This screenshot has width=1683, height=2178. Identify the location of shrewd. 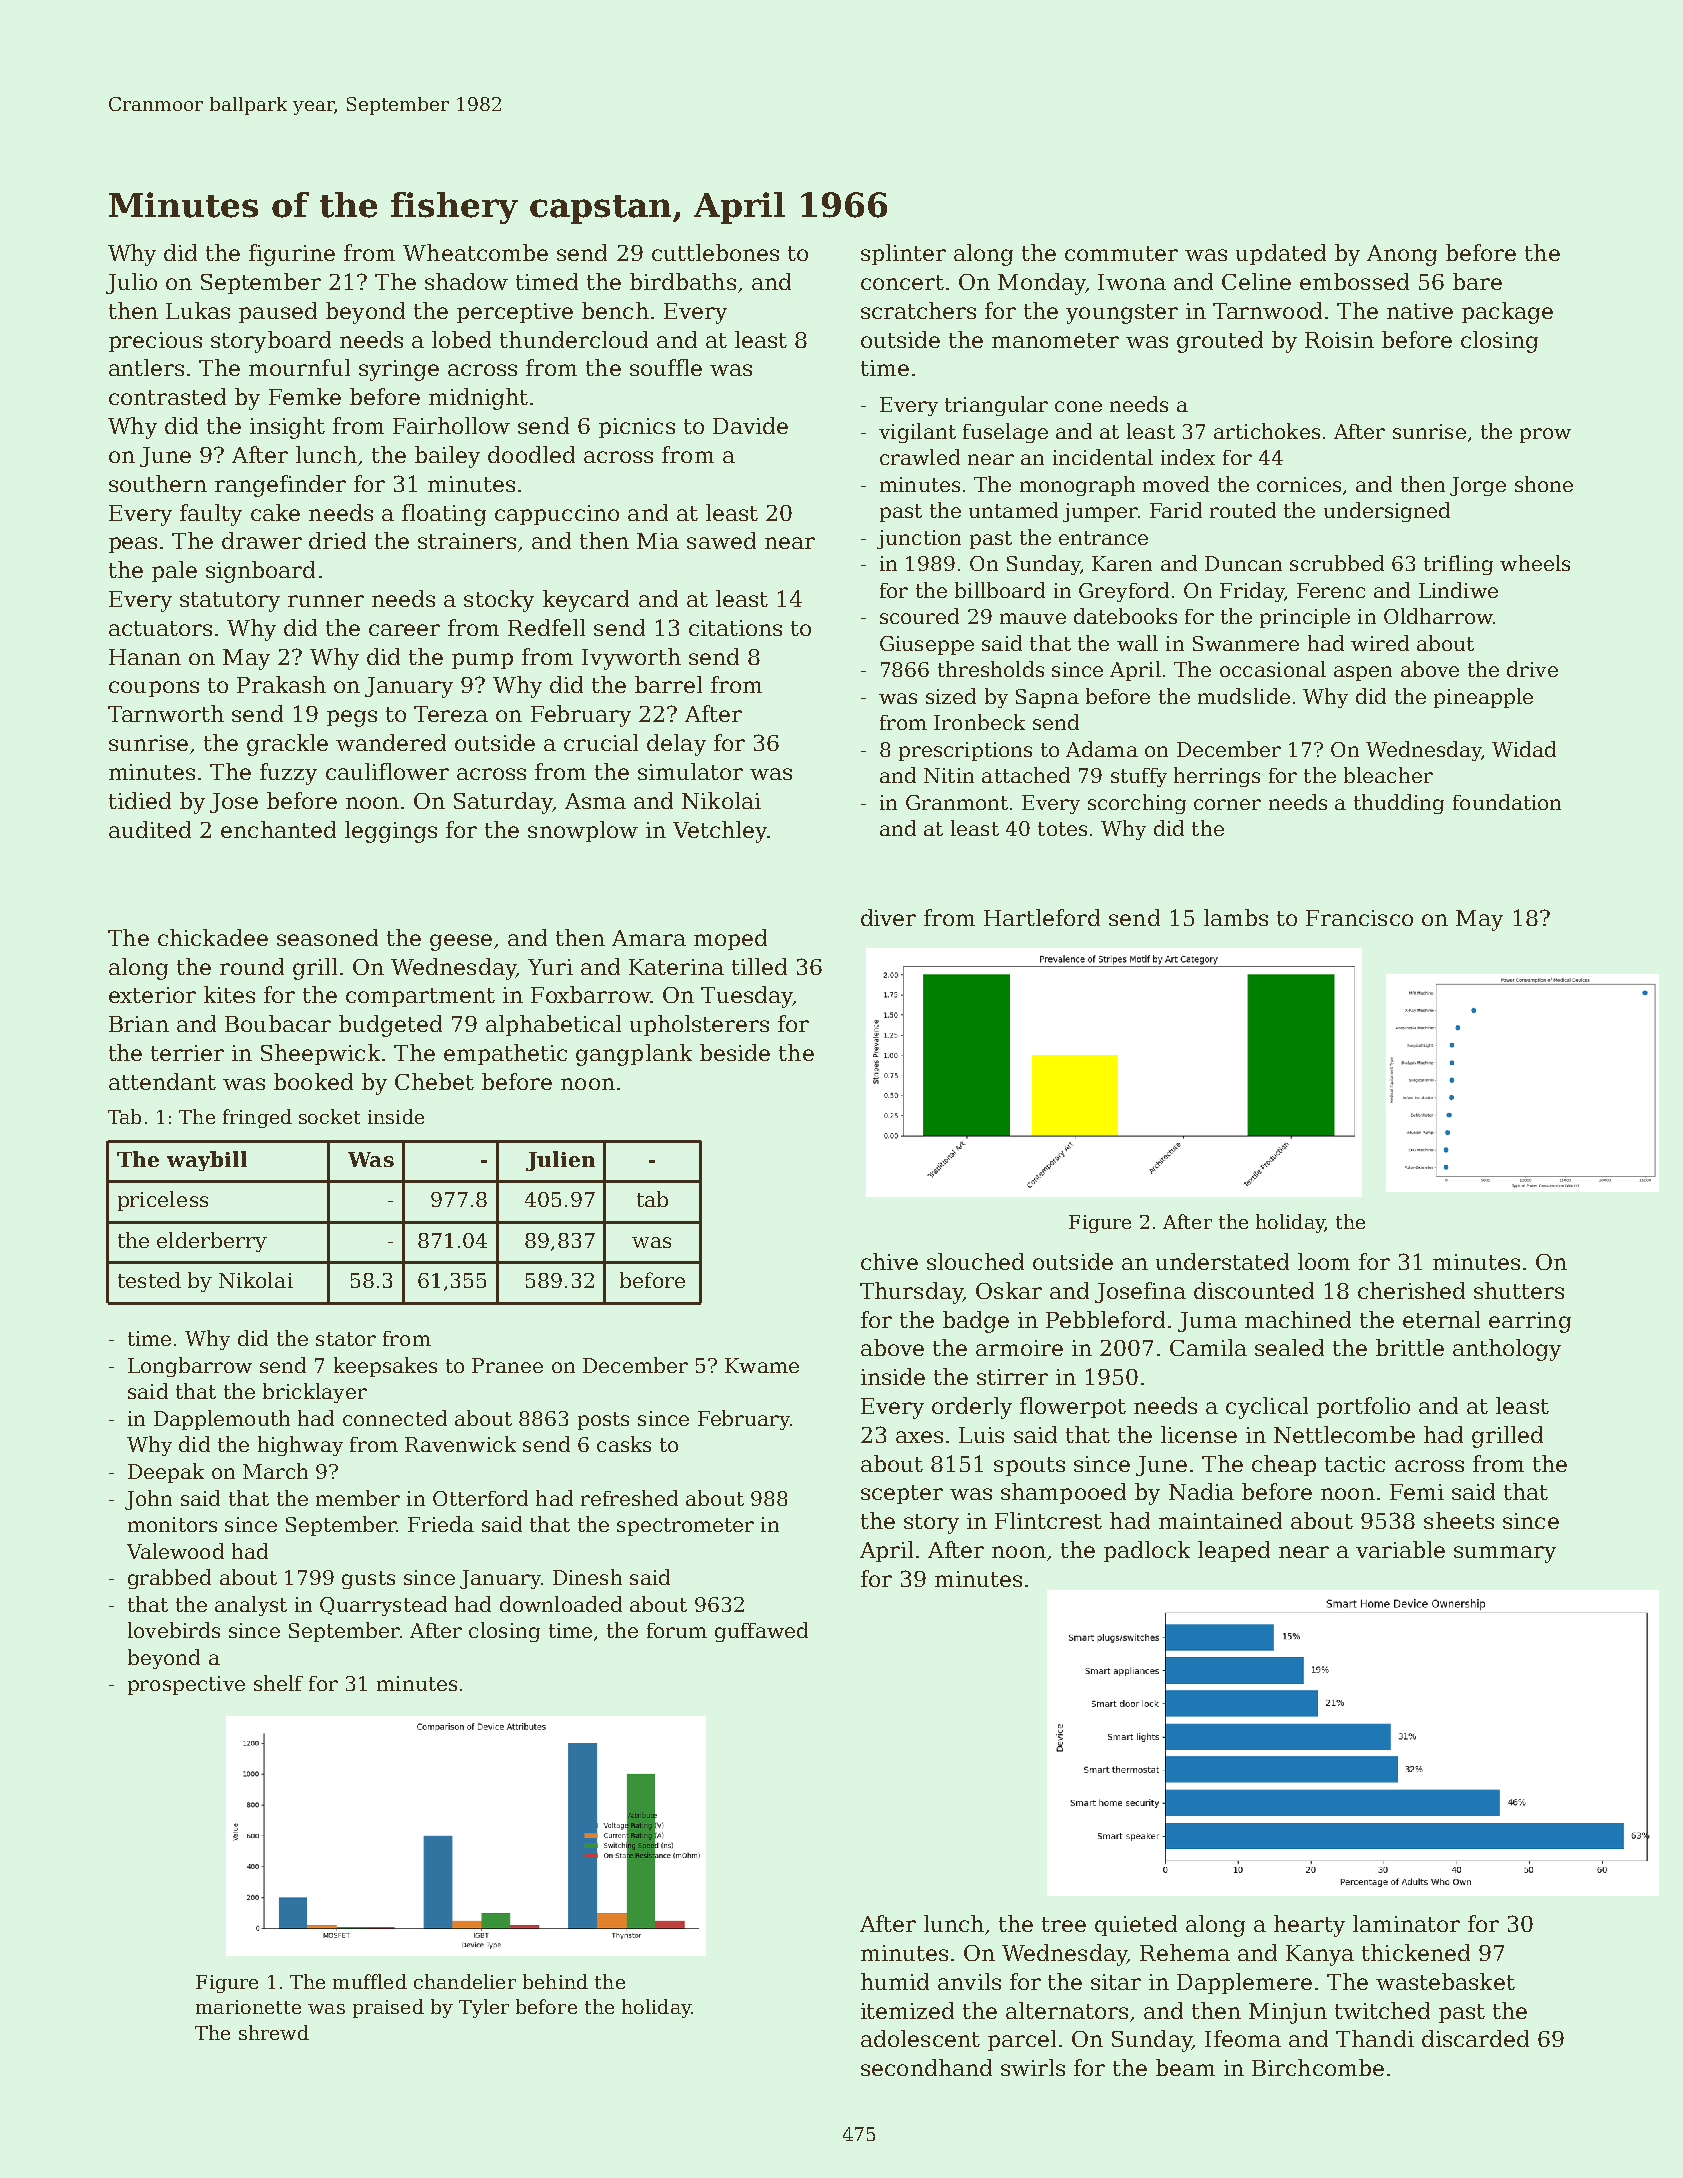
(274, 2032).
